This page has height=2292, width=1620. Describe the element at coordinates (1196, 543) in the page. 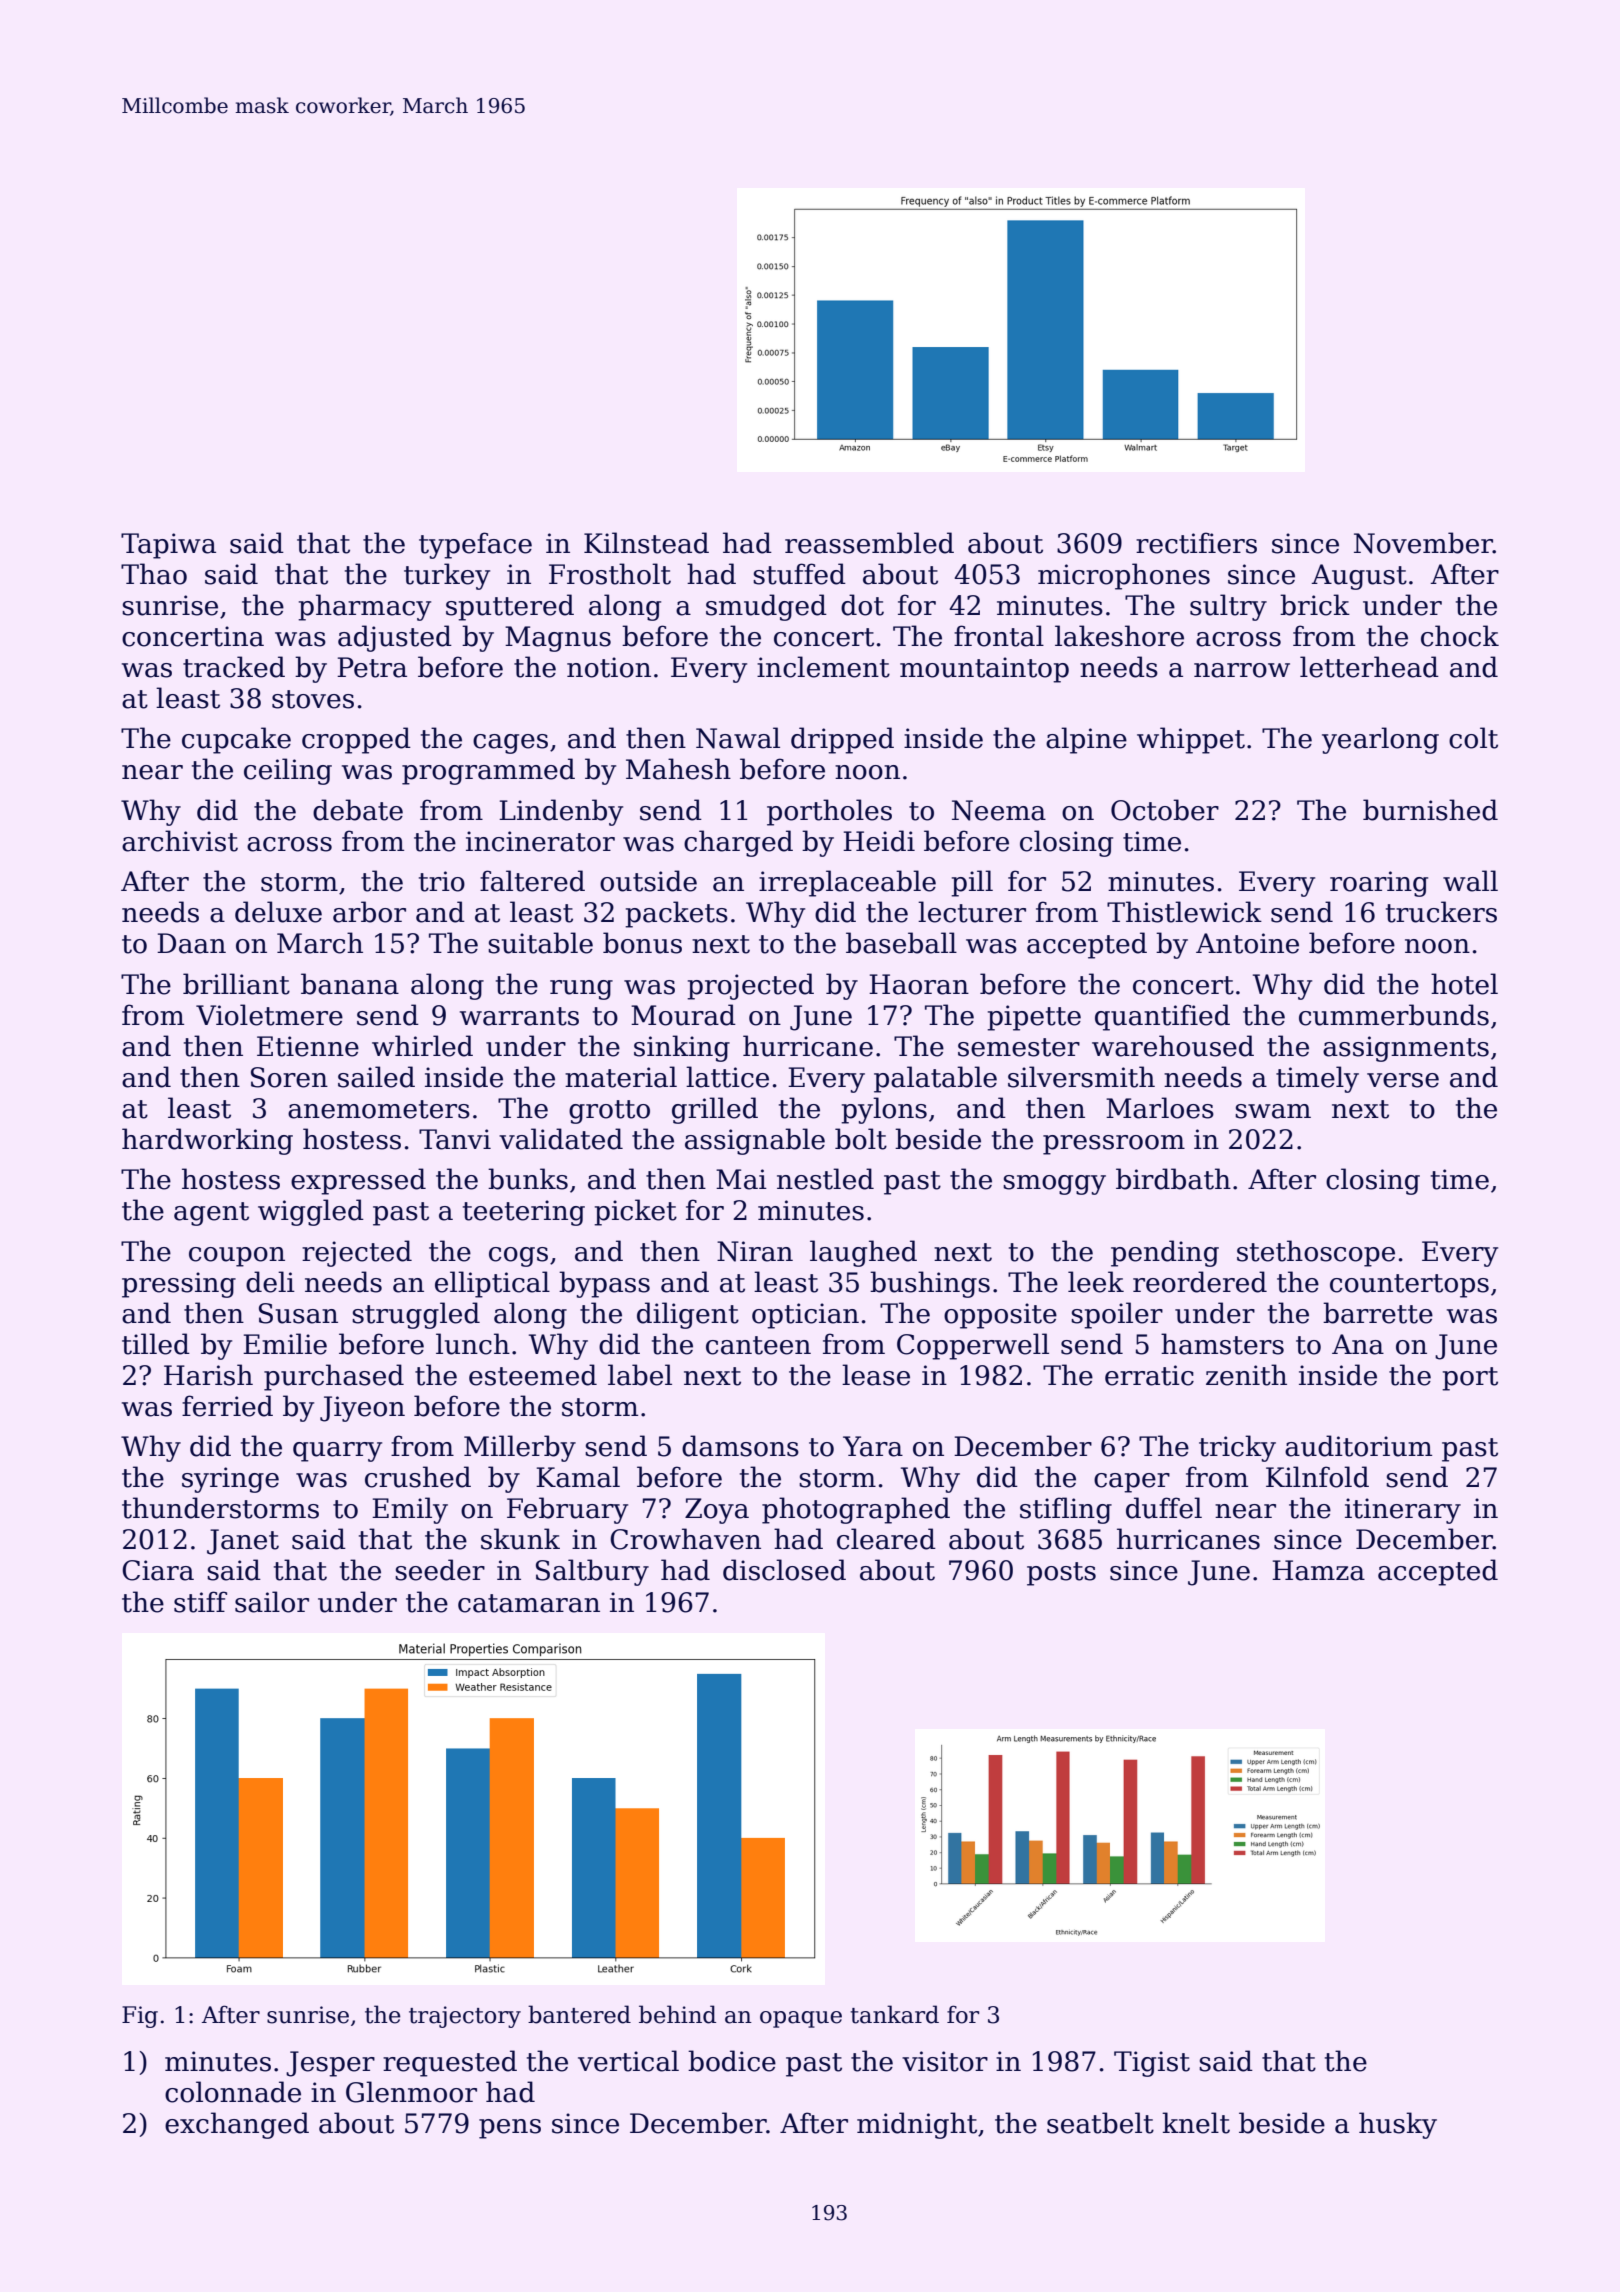

I see `rectifiers` at that location.
